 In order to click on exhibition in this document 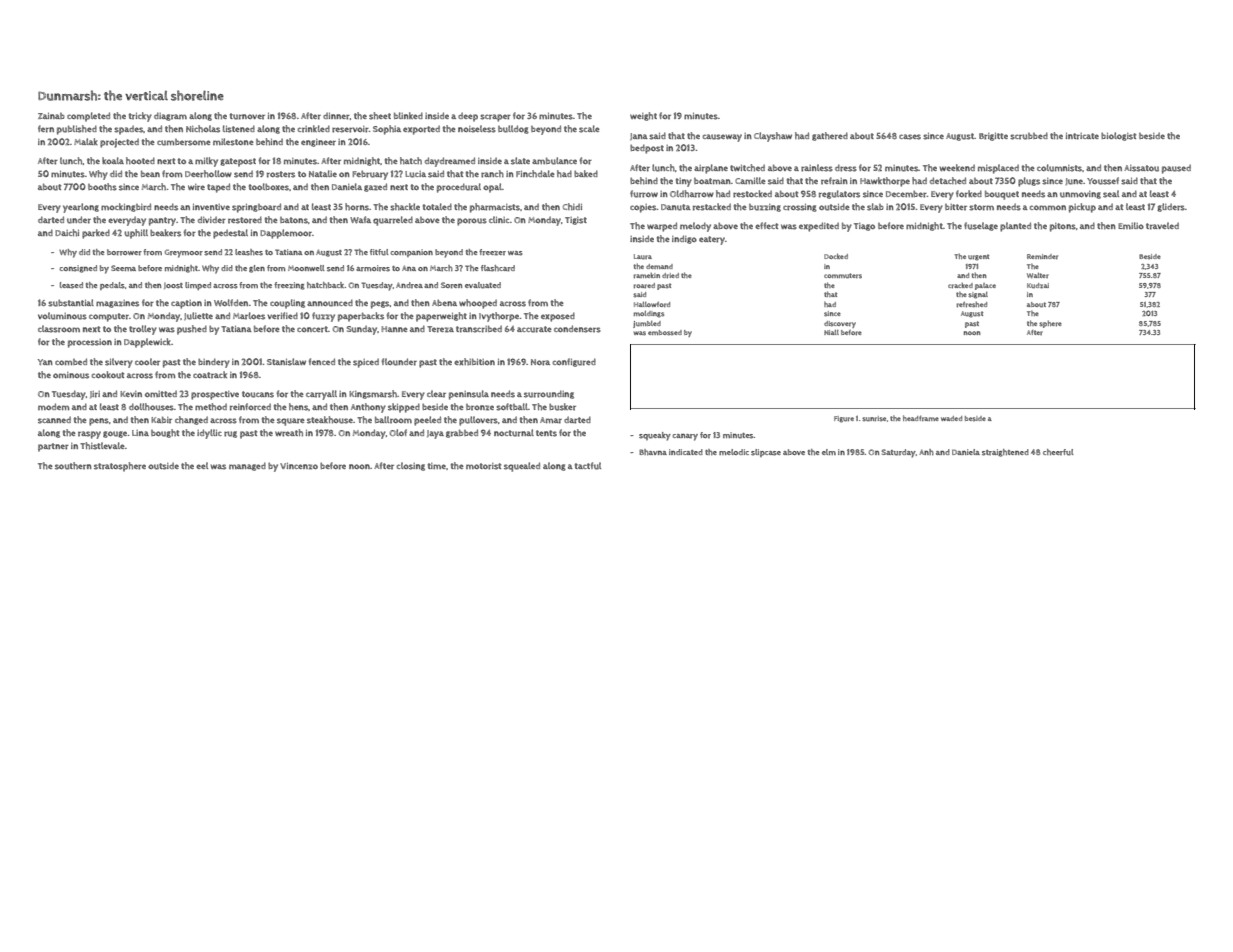, I will do `click(474, 361)`.
